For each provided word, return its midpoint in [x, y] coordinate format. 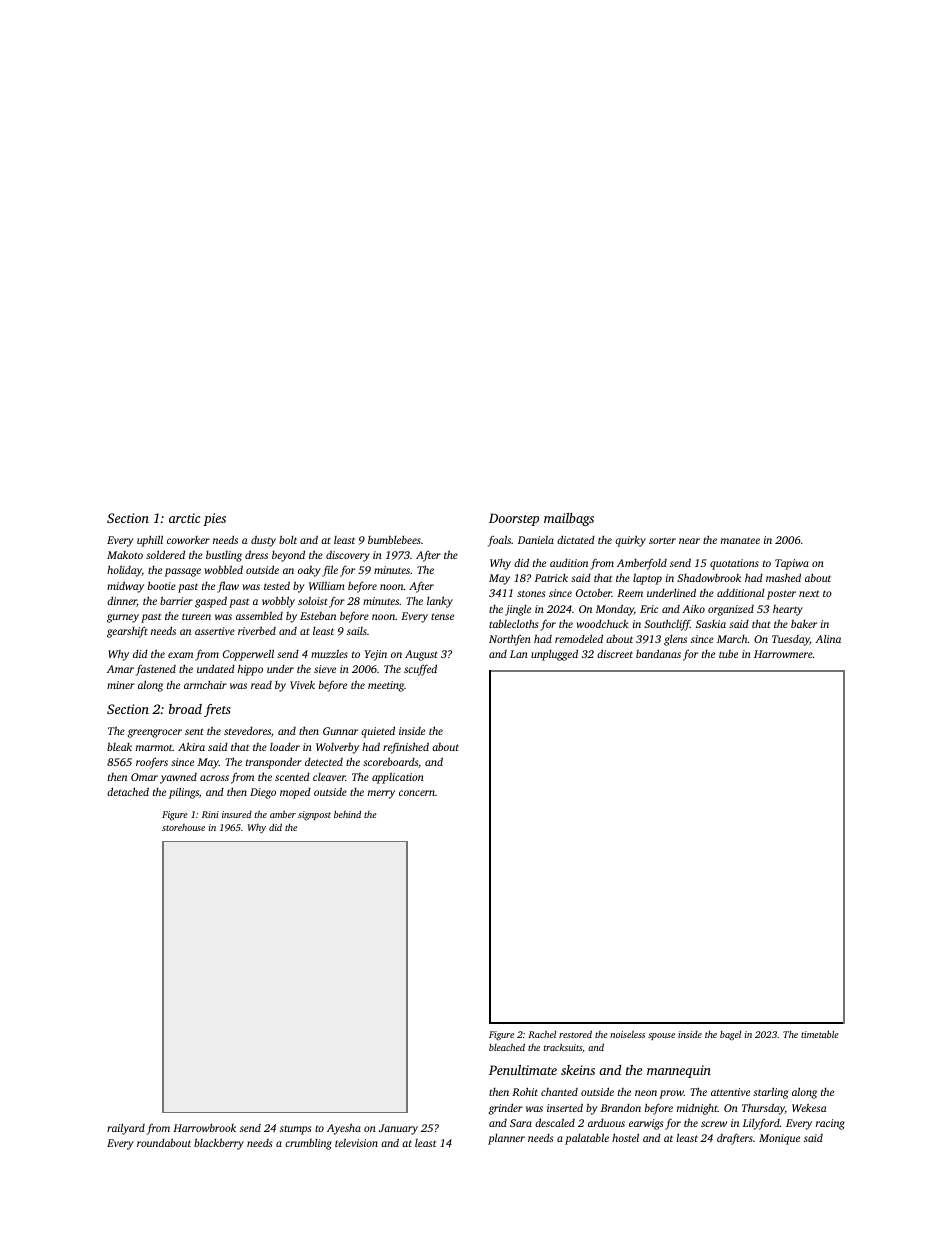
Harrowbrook [204, 1127]
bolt [288, 539]
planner [506, 1139]
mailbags [569, 519]
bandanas [658, 653]
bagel [730, 1035]
